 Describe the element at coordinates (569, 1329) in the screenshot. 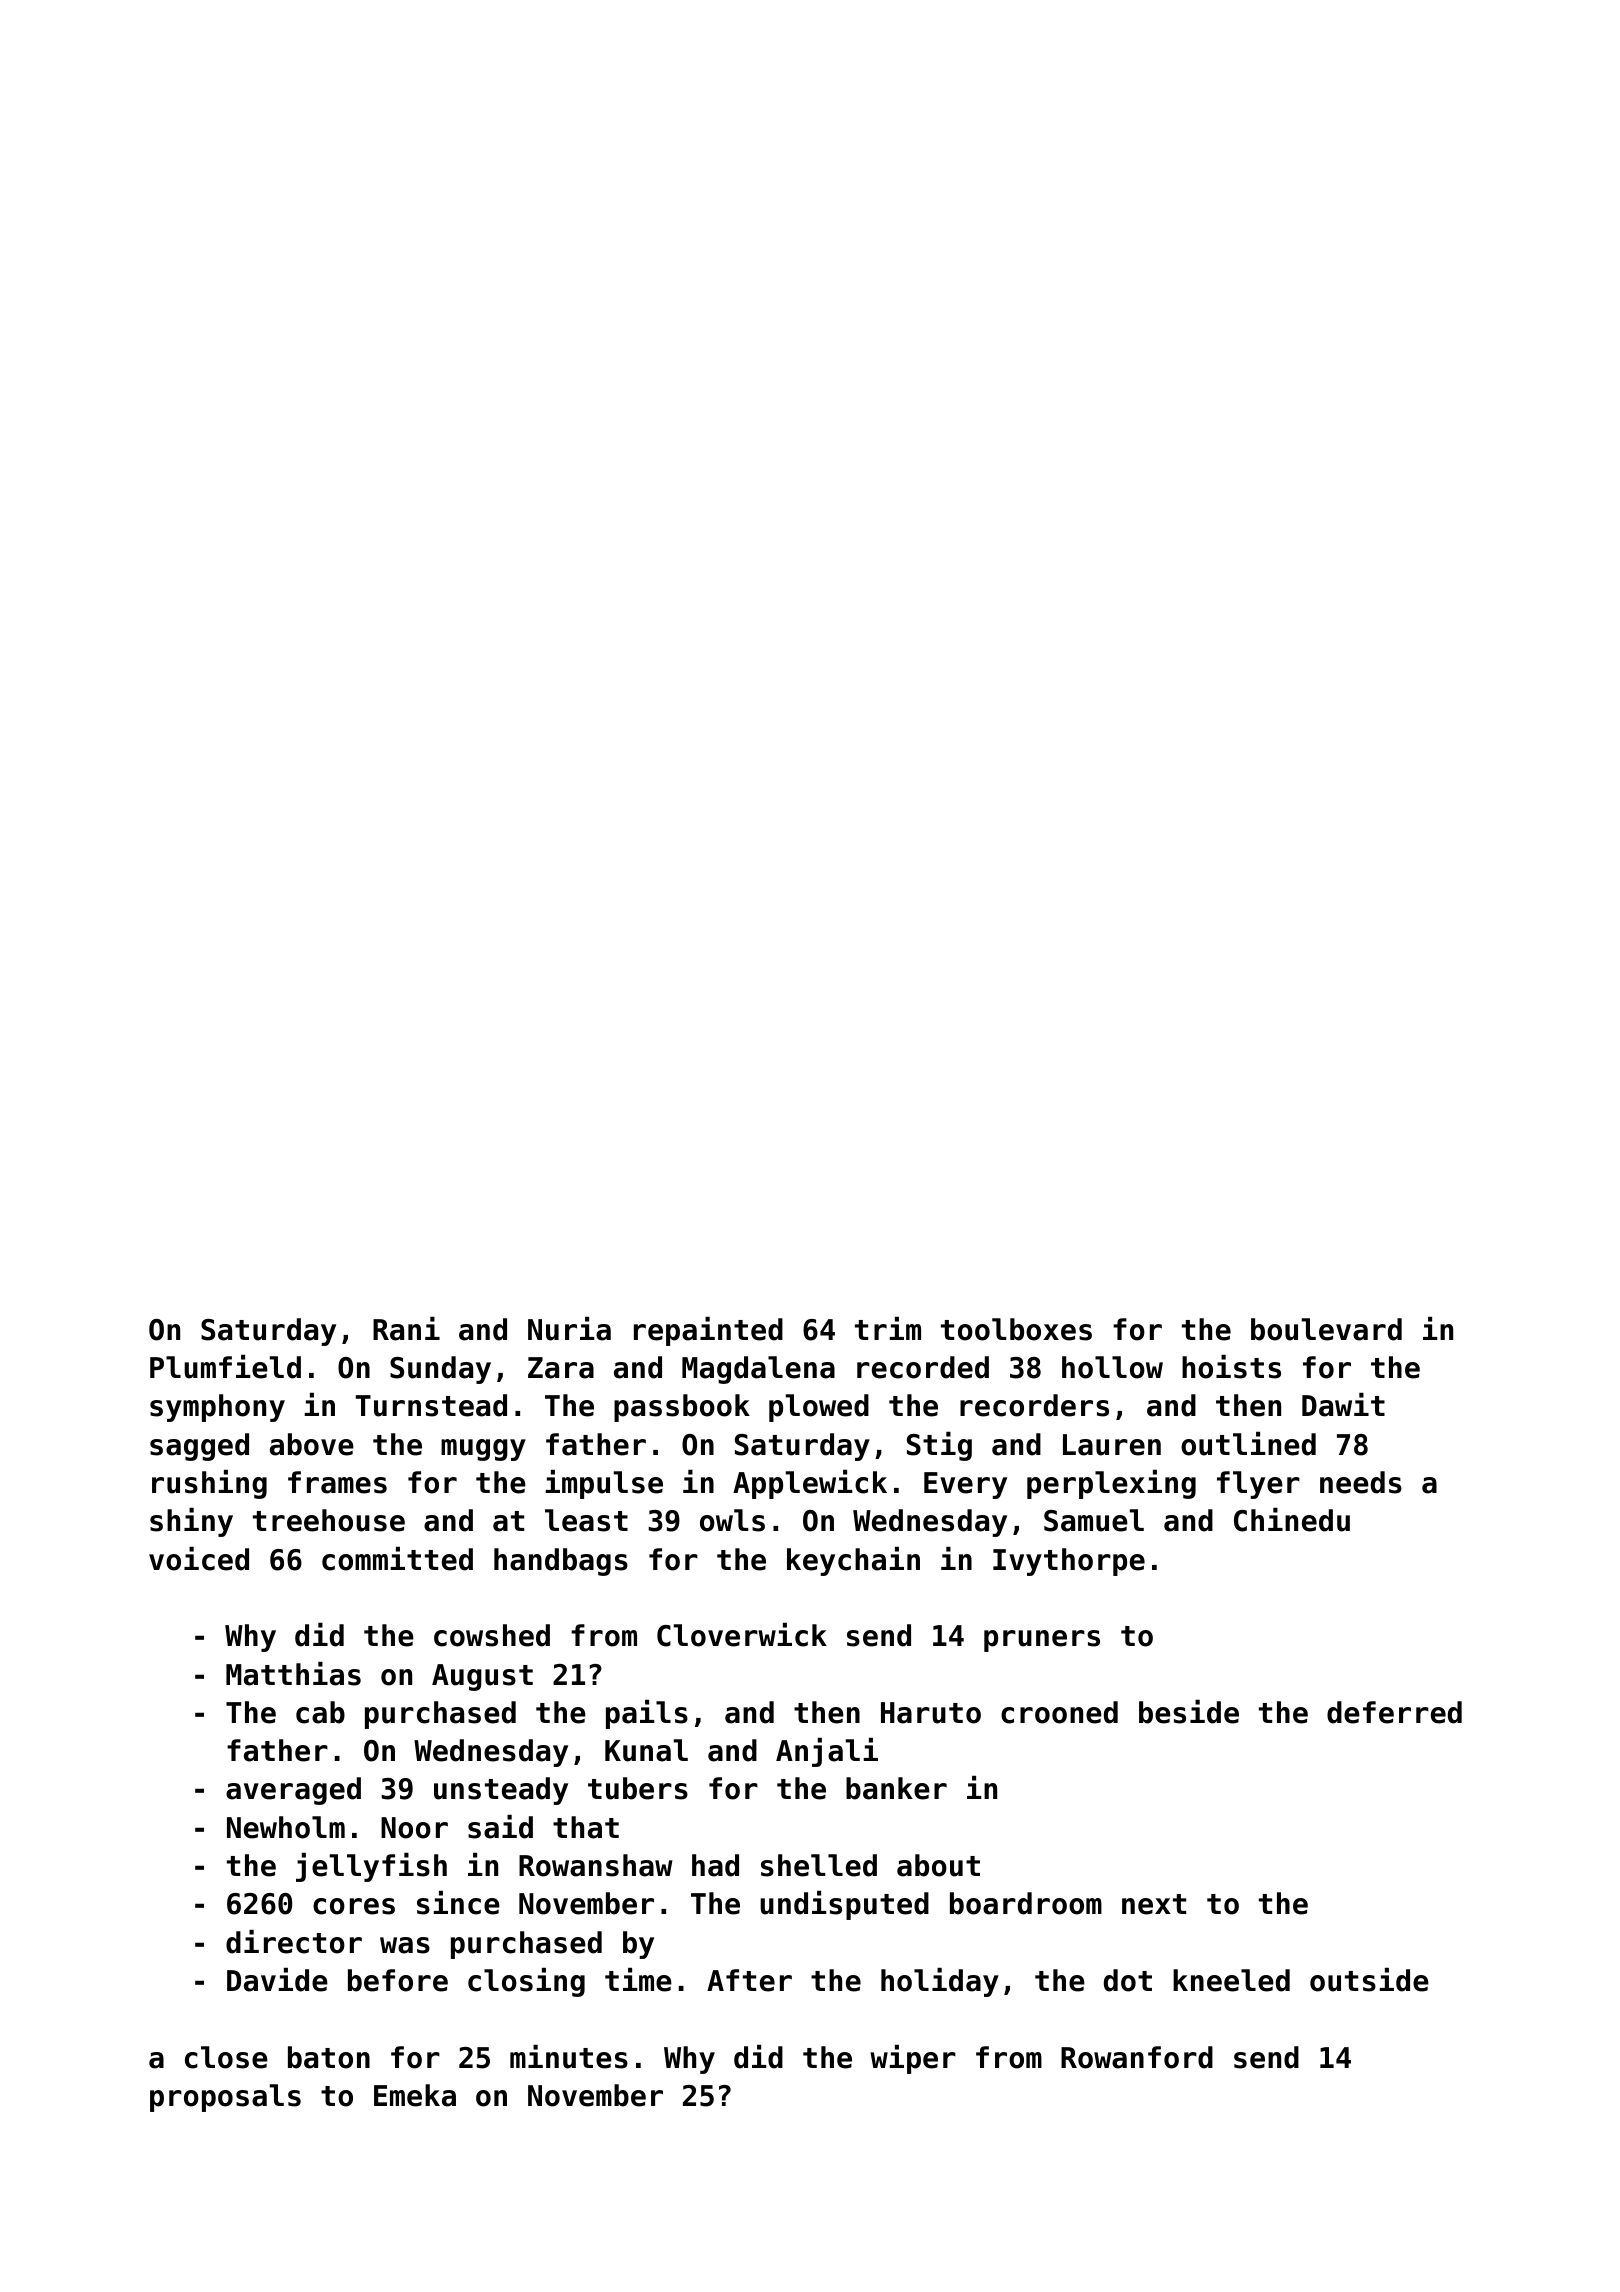

I see `Nuria` at that location.
